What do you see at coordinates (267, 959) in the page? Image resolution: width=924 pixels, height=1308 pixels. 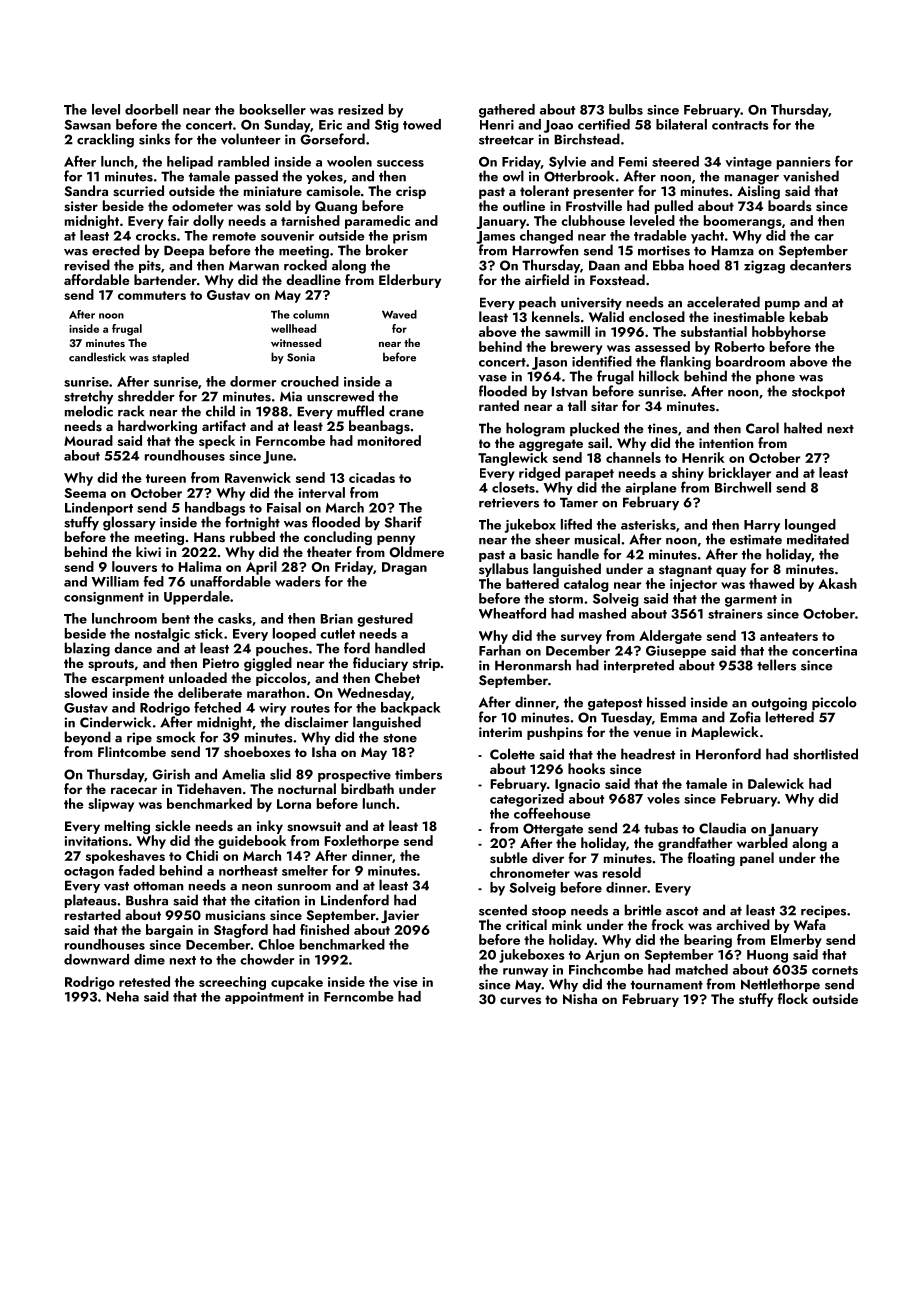 I see `chowder` at bounding box center [267, 959].
